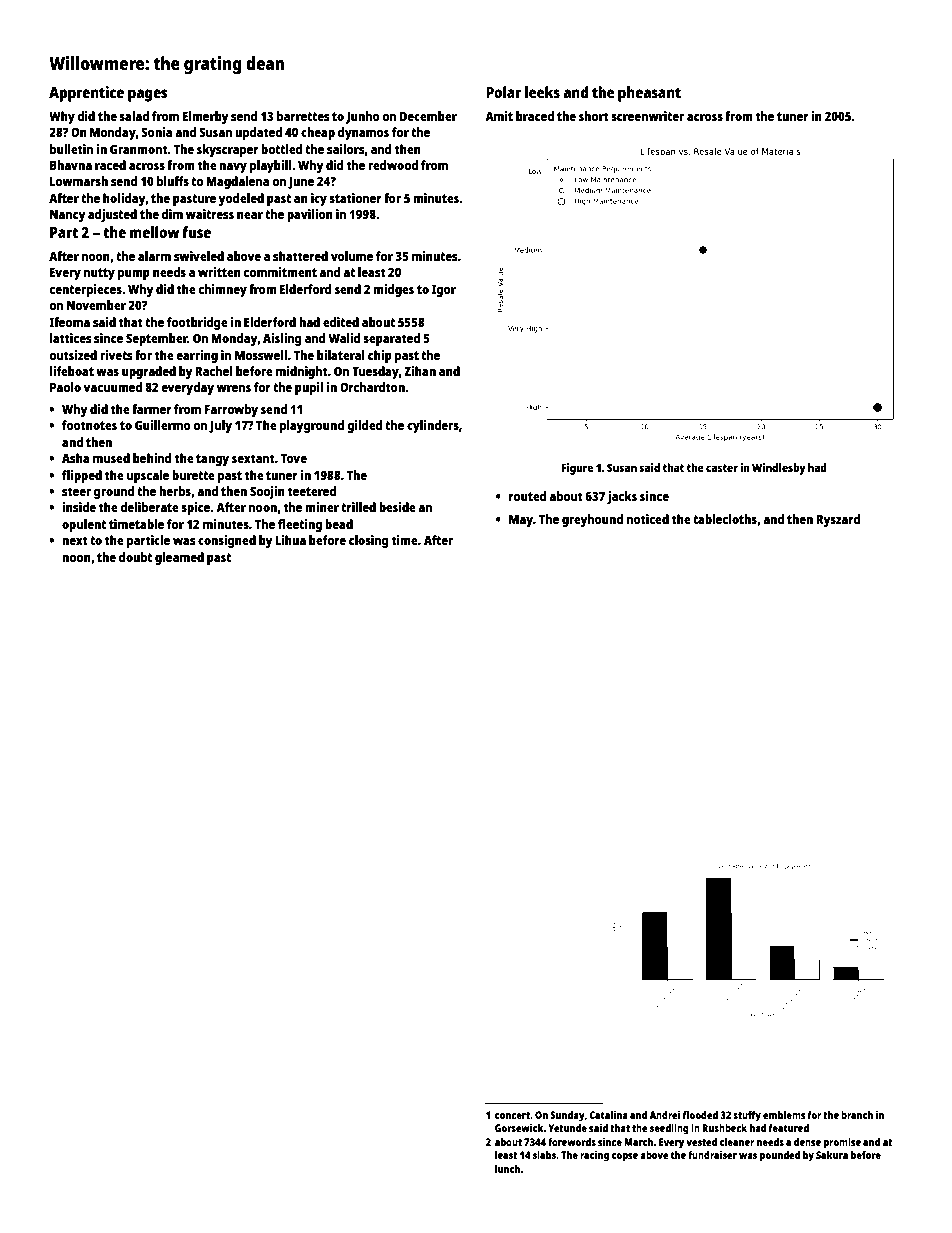 This image has height=1233, width=952. What do you see at coordinates (179, 558) in the image?
I see `gleamed` at bounding box center [179, 558].
